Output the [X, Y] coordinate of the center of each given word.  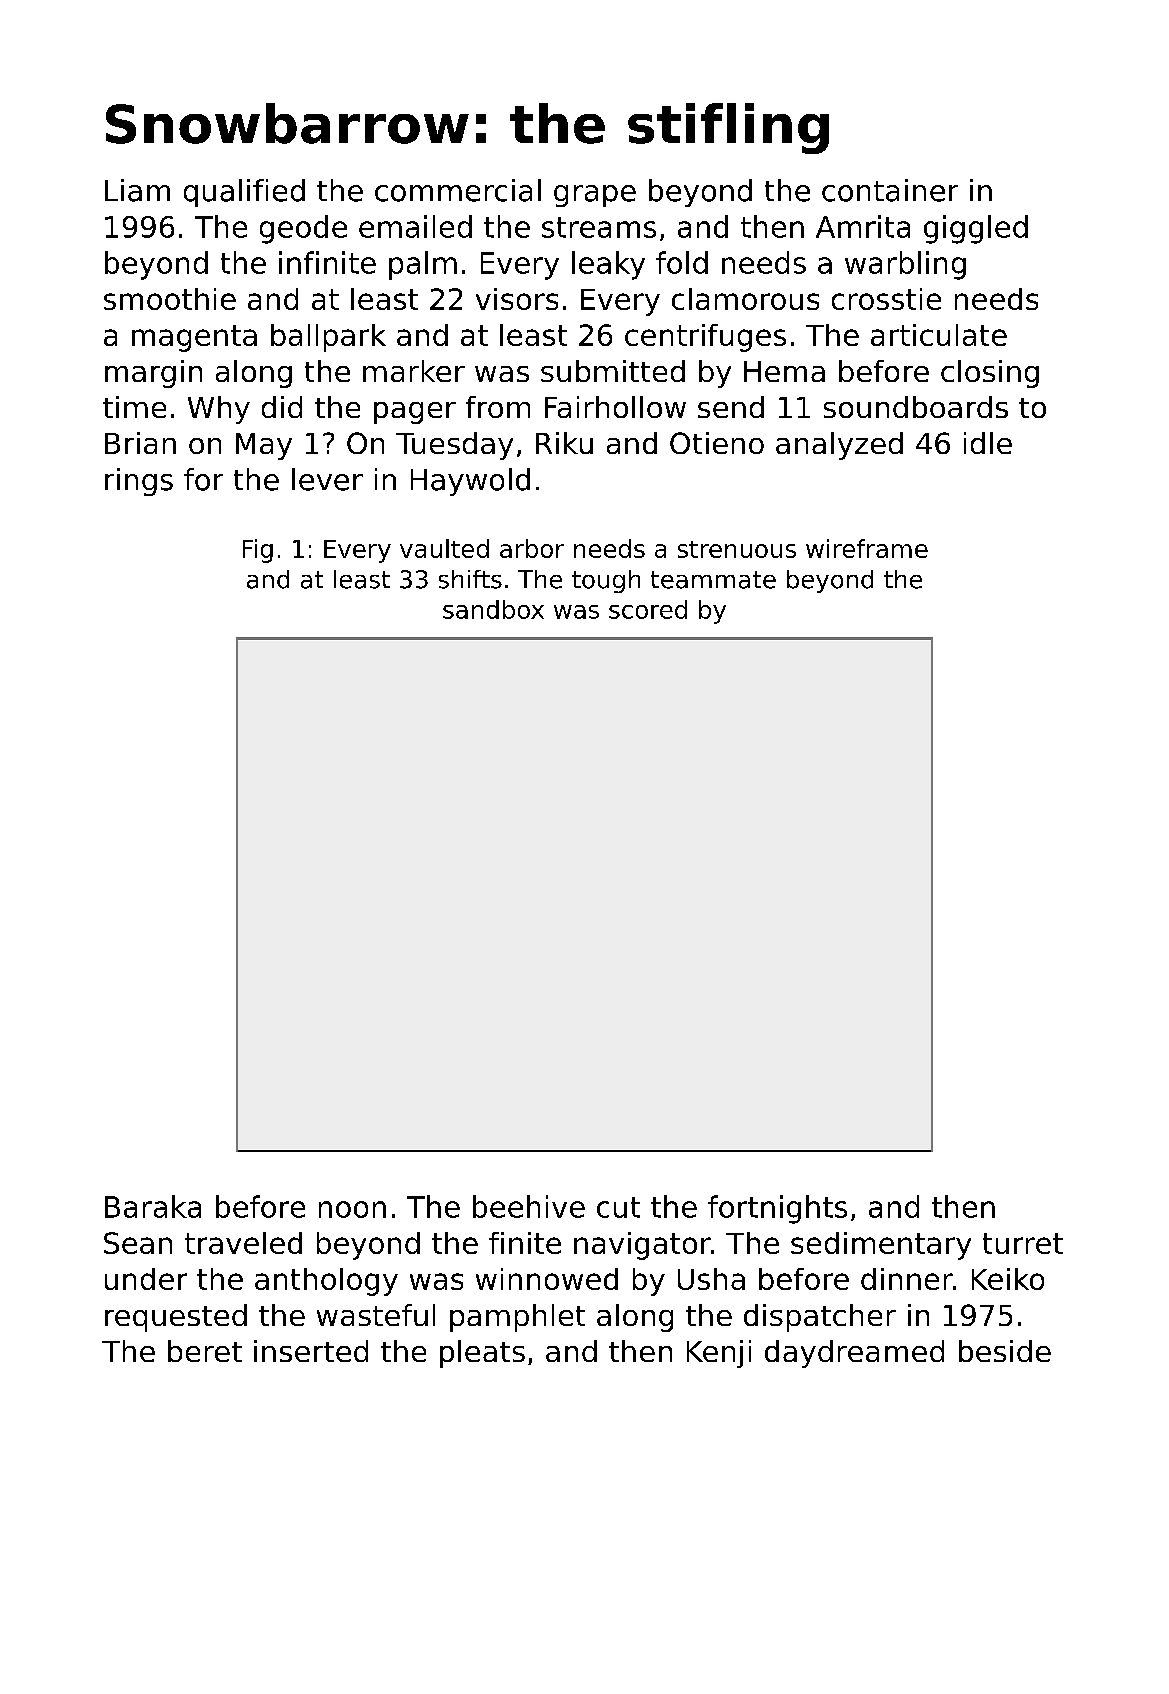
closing [990, 374]
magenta [194, 338]
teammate [713, 580]
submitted [613, 371]
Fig [258, 551]
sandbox [493, 609]
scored [648, 609]
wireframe [867, 548]
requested [176, 1318]
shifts [470, 579]
